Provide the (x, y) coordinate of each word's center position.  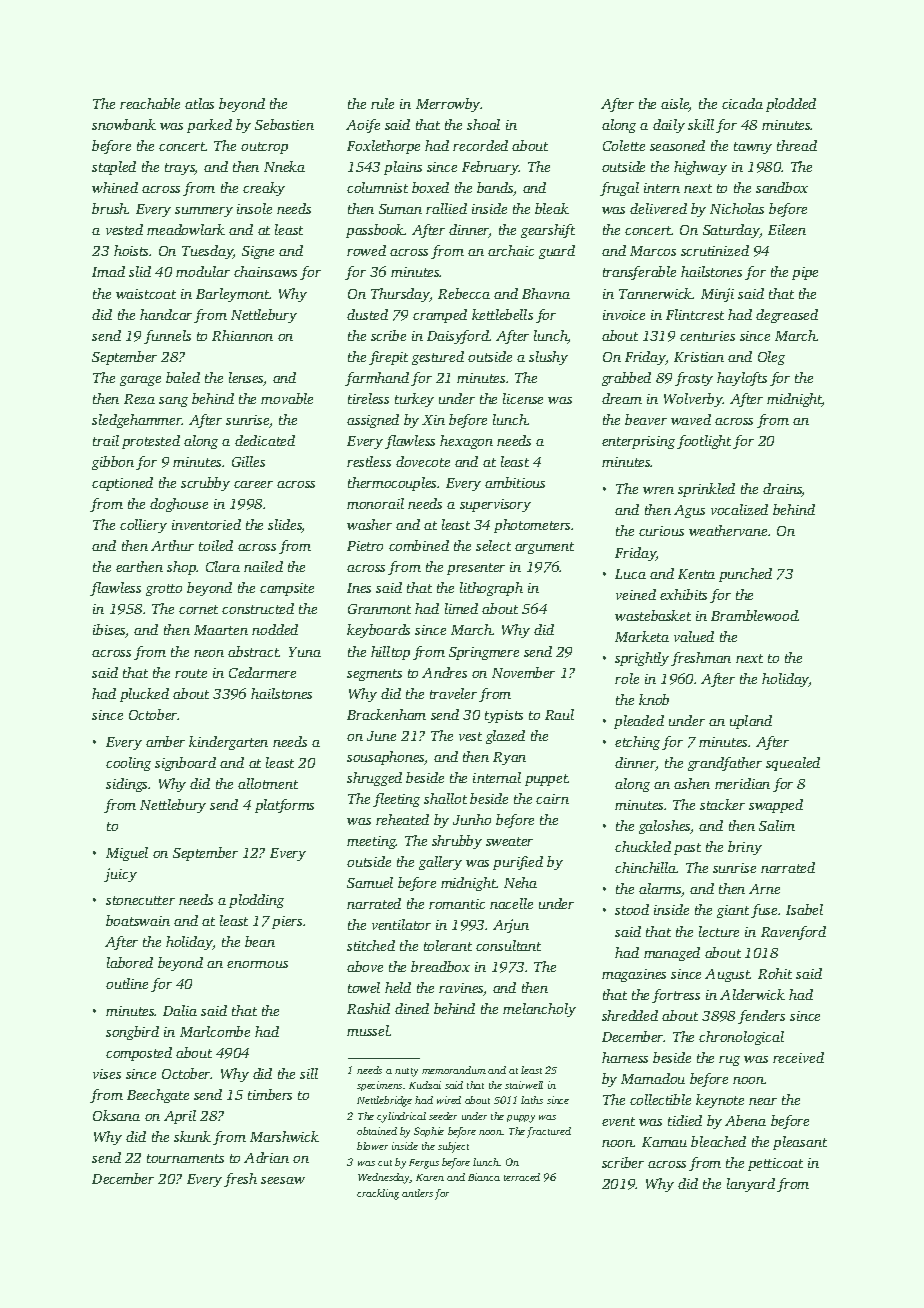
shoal (483, 124)
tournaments (185, 1158)
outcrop (264, 148)
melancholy (539, 1010)
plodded (791, 105)
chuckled (643, 846)
